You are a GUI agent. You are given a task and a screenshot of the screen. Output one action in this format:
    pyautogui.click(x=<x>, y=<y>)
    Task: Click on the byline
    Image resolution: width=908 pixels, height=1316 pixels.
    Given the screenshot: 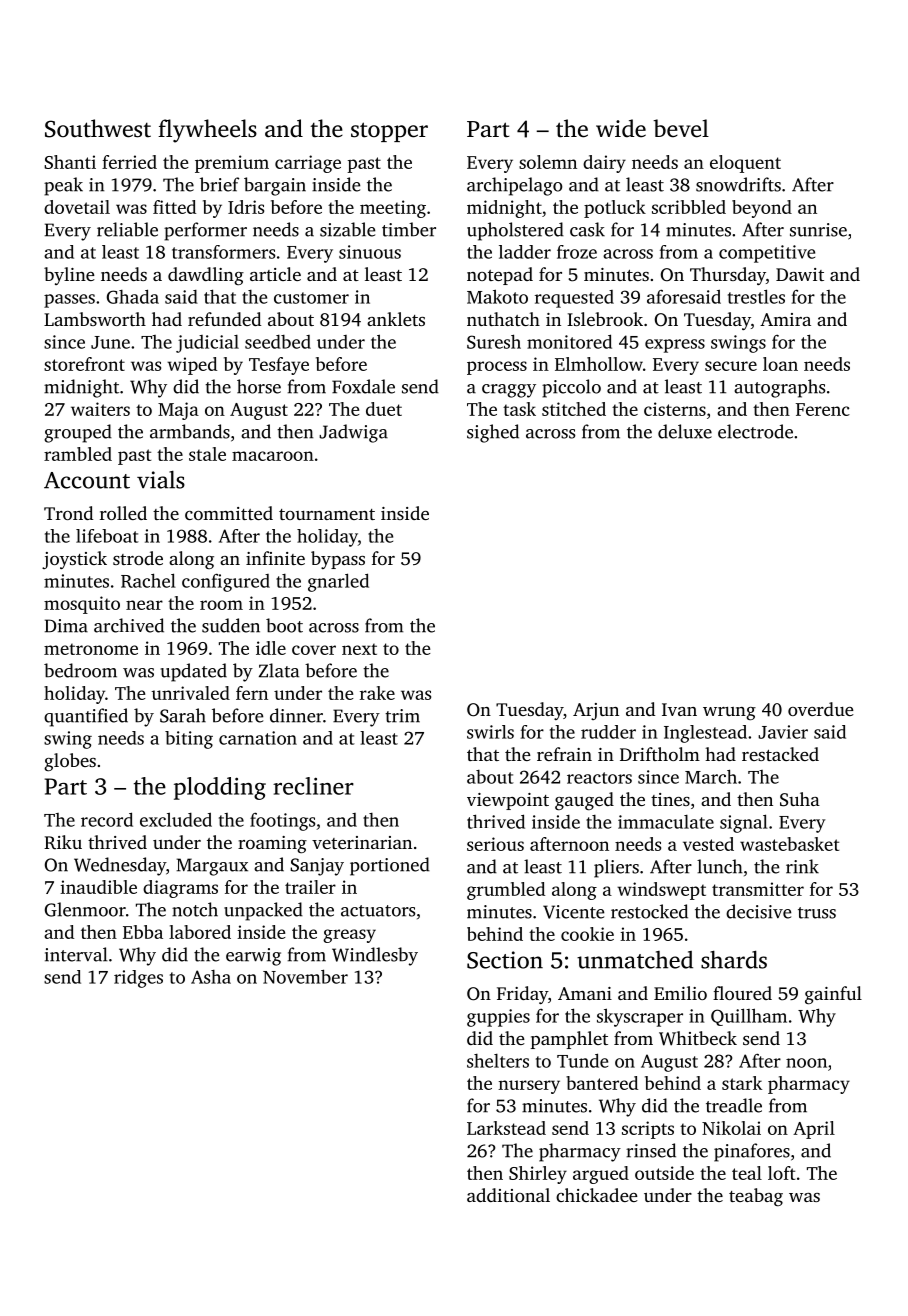 What is the action you would take?
    pyautogui.click(x=69, y=276)
